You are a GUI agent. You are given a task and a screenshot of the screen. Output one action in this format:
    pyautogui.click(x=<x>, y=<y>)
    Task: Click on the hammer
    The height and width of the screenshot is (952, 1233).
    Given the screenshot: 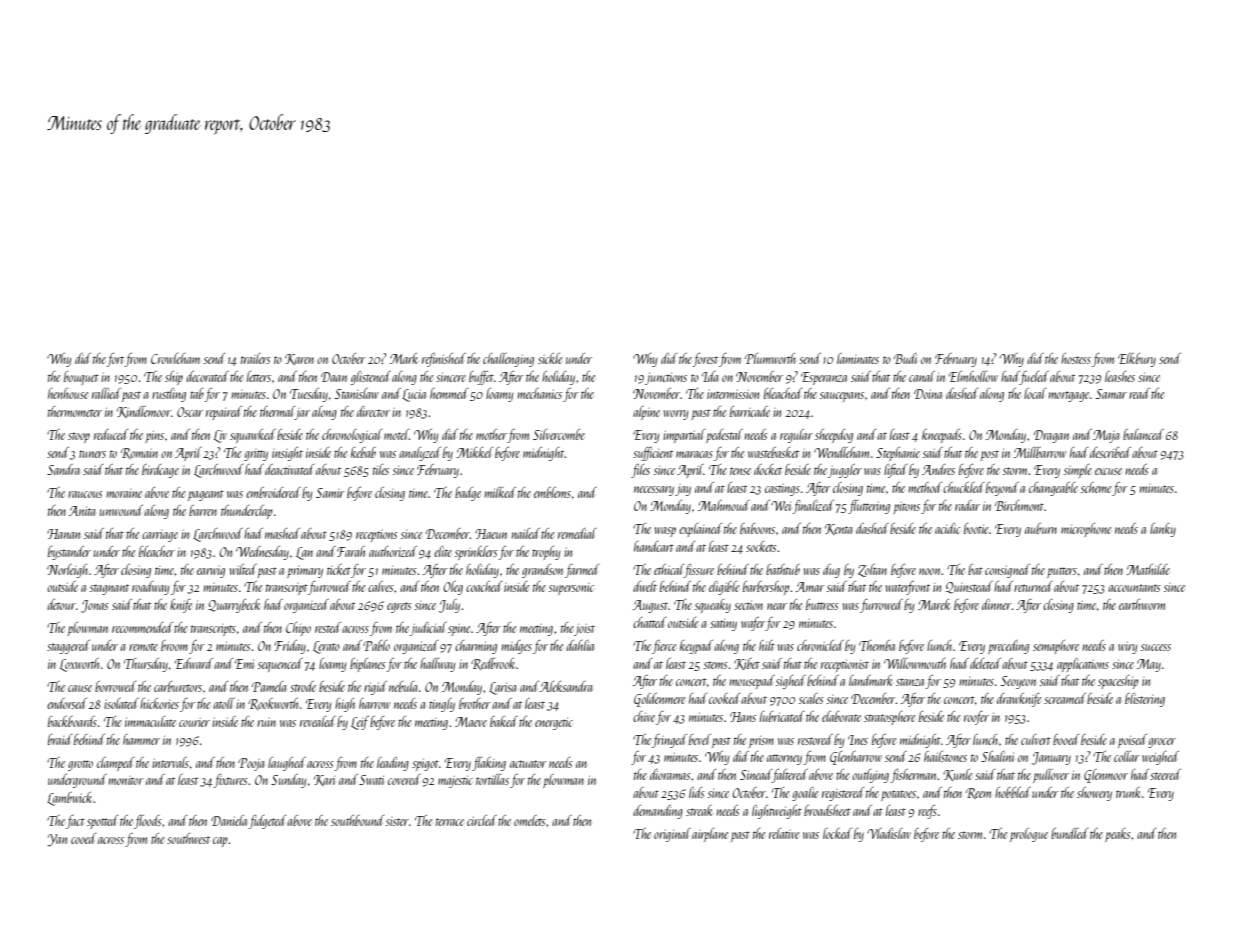 What is the action you would take?
    pyautogui.click(x=141, y=739)
